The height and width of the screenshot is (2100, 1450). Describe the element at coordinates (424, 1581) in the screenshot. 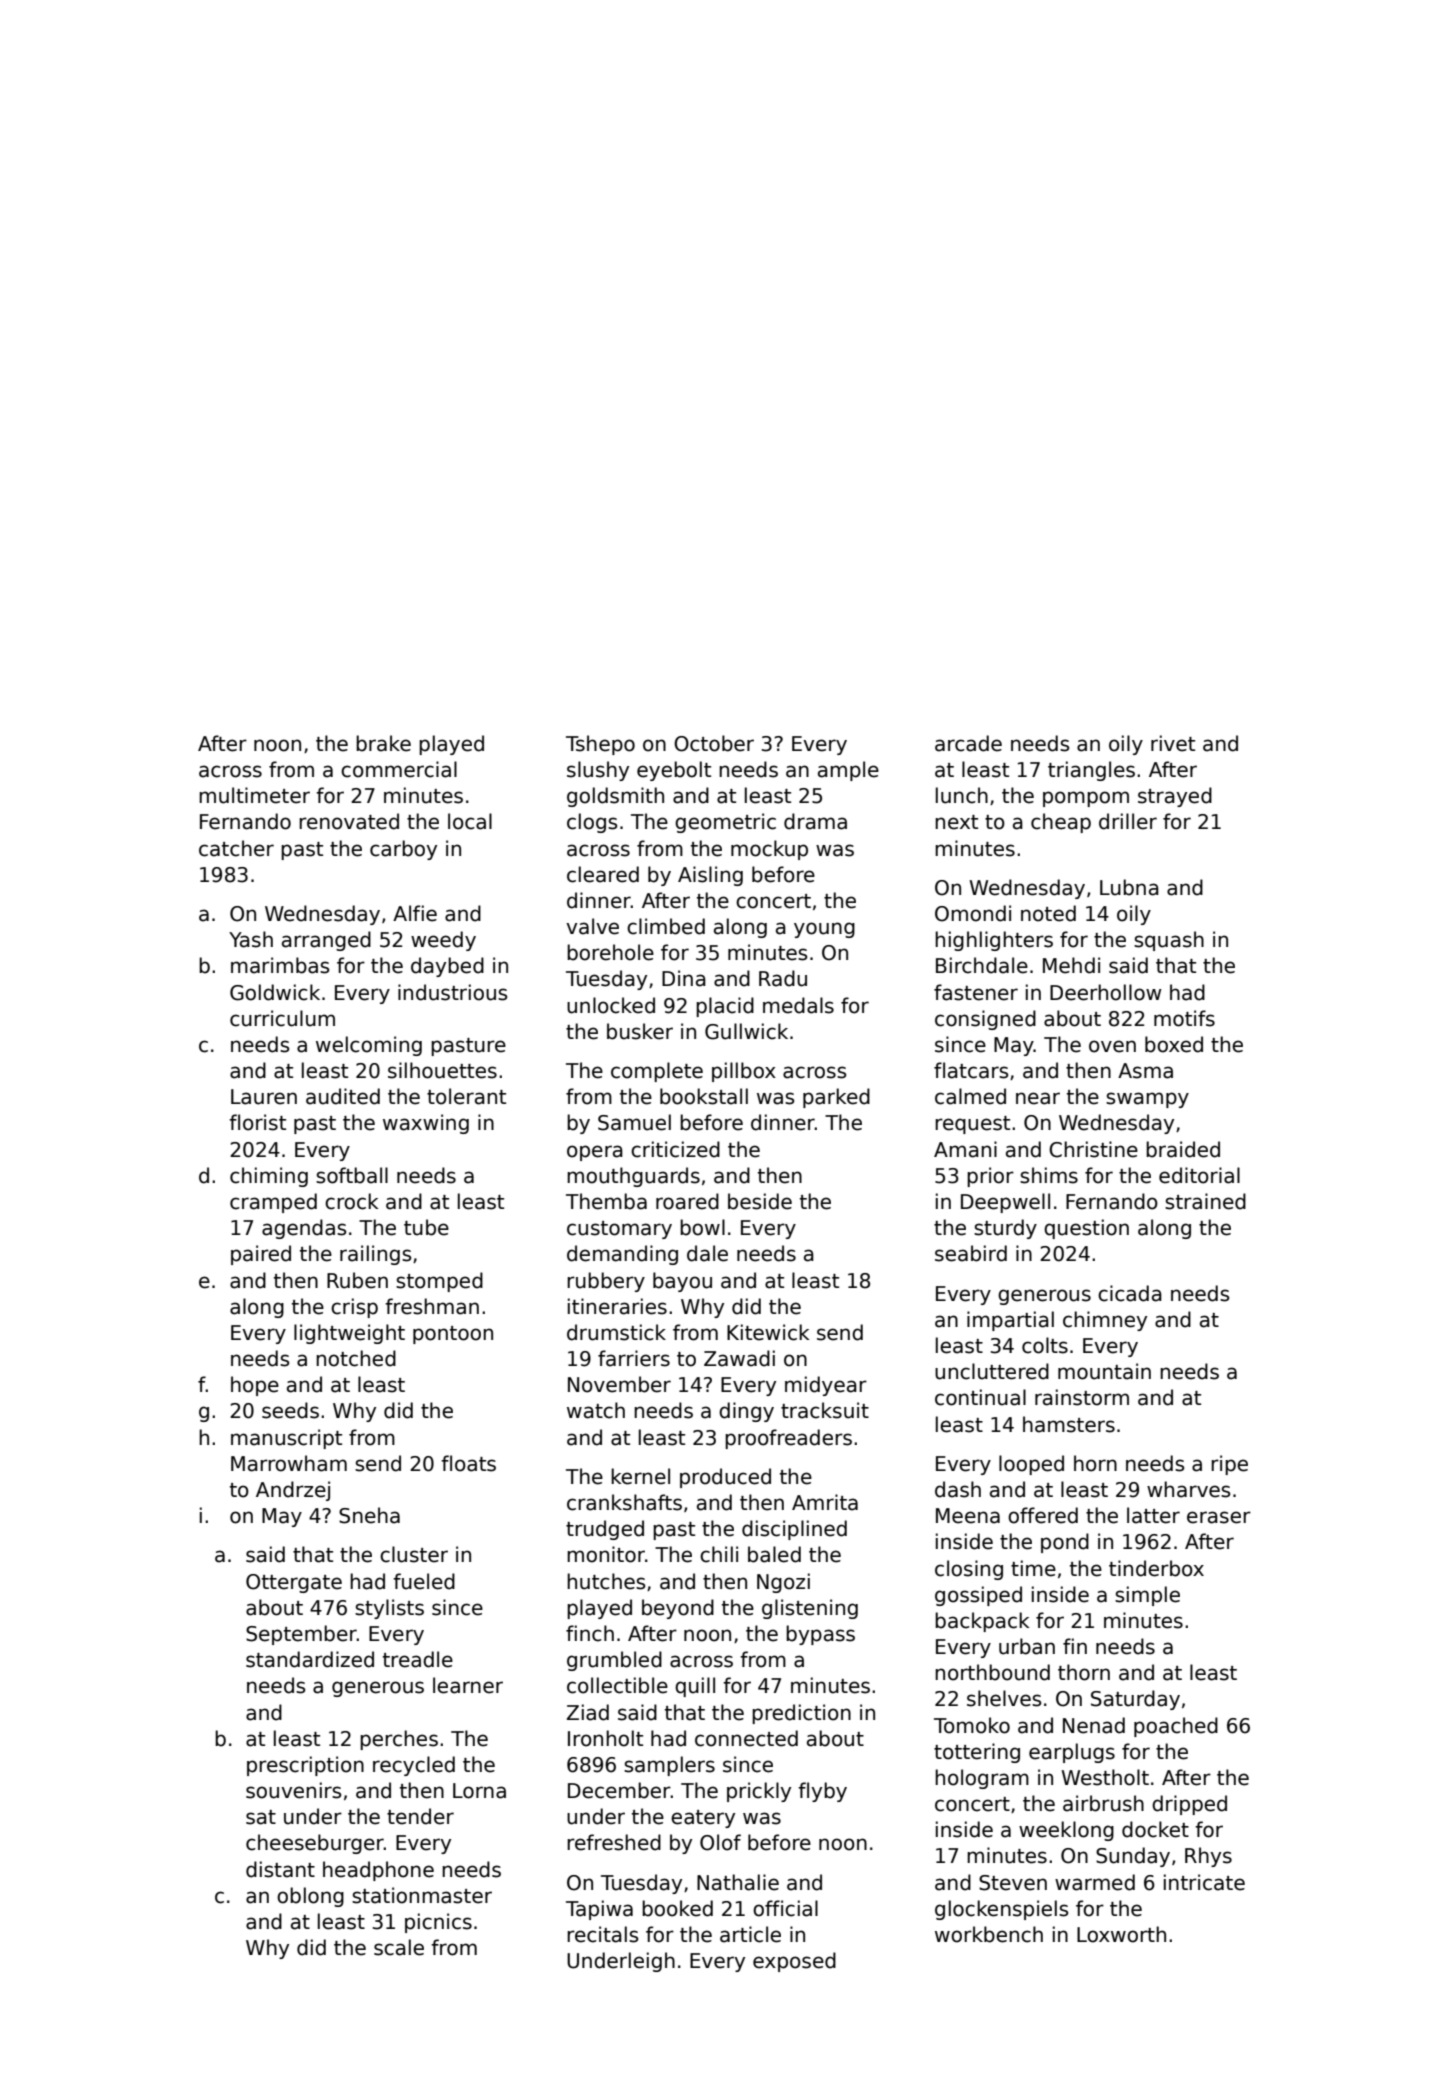

I see `fueled` at that location.
